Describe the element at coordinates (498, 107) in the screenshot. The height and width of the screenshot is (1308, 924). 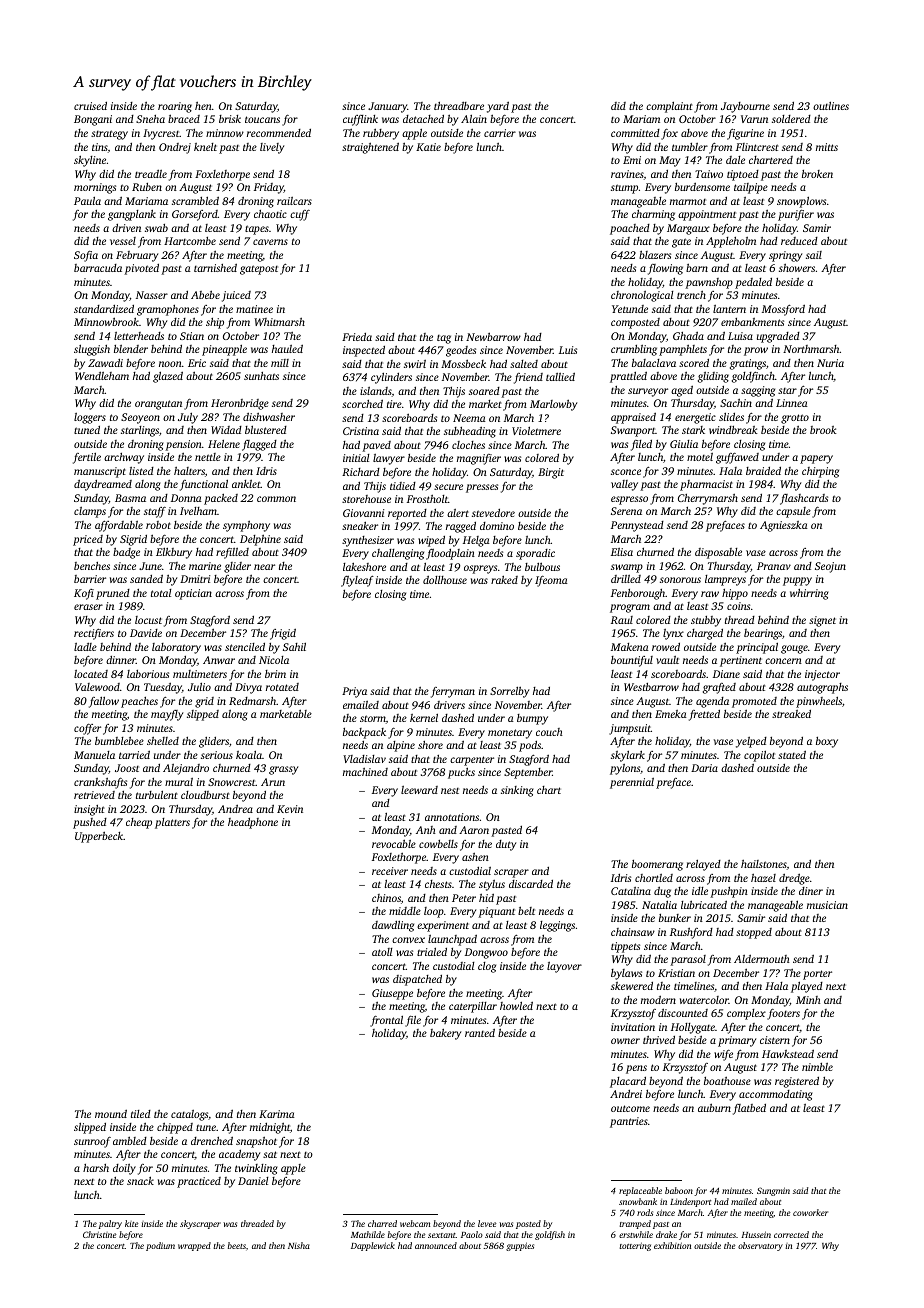
I see `yard` at that location.
